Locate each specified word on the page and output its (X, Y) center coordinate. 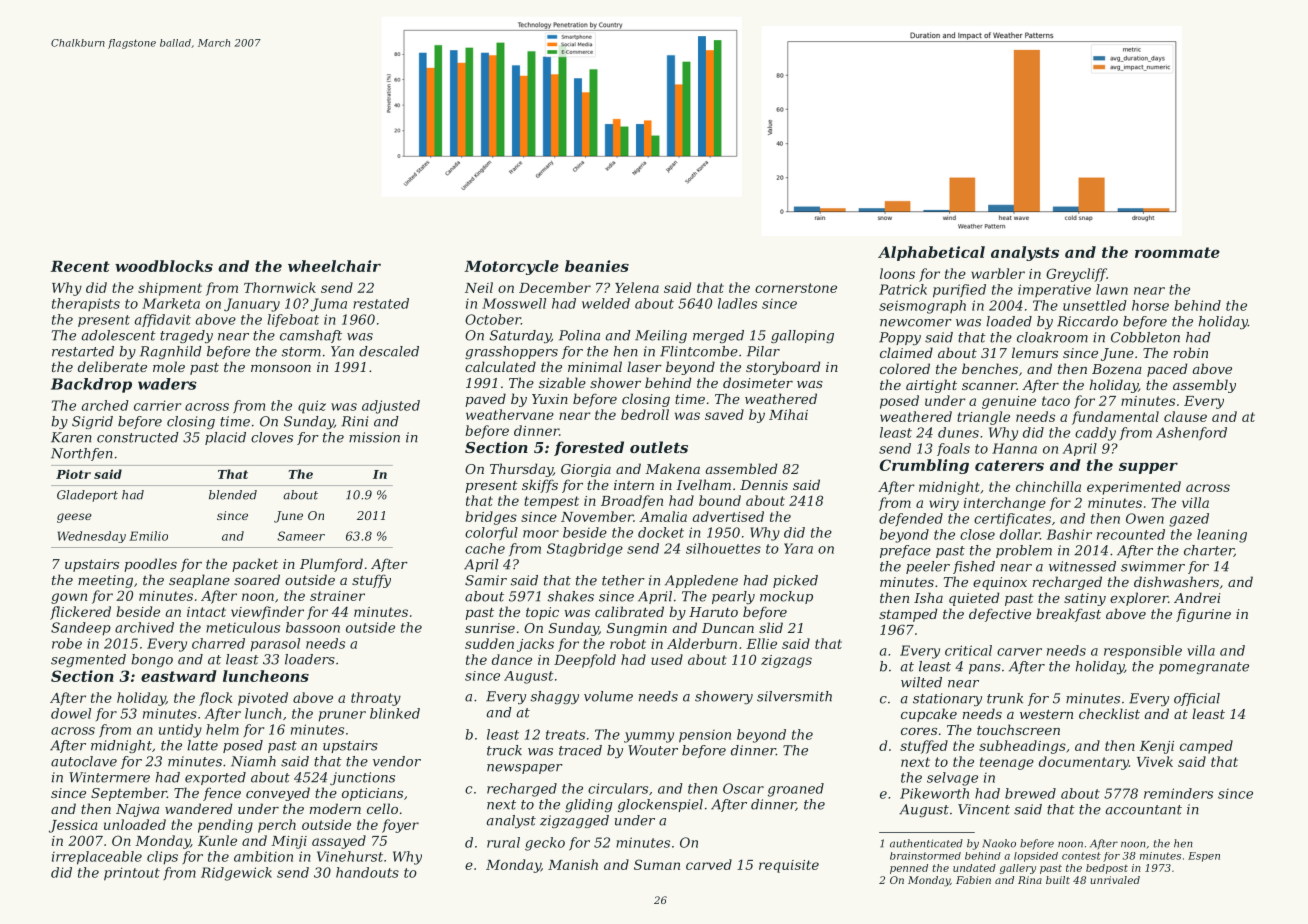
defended (911, 519)
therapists (86, 304)
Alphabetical (931, 253)
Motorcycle (511, 267)
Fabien (973, 880)
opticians (372, 794)
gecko (545, 844)
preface (905, 551)
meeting (105, 581)
